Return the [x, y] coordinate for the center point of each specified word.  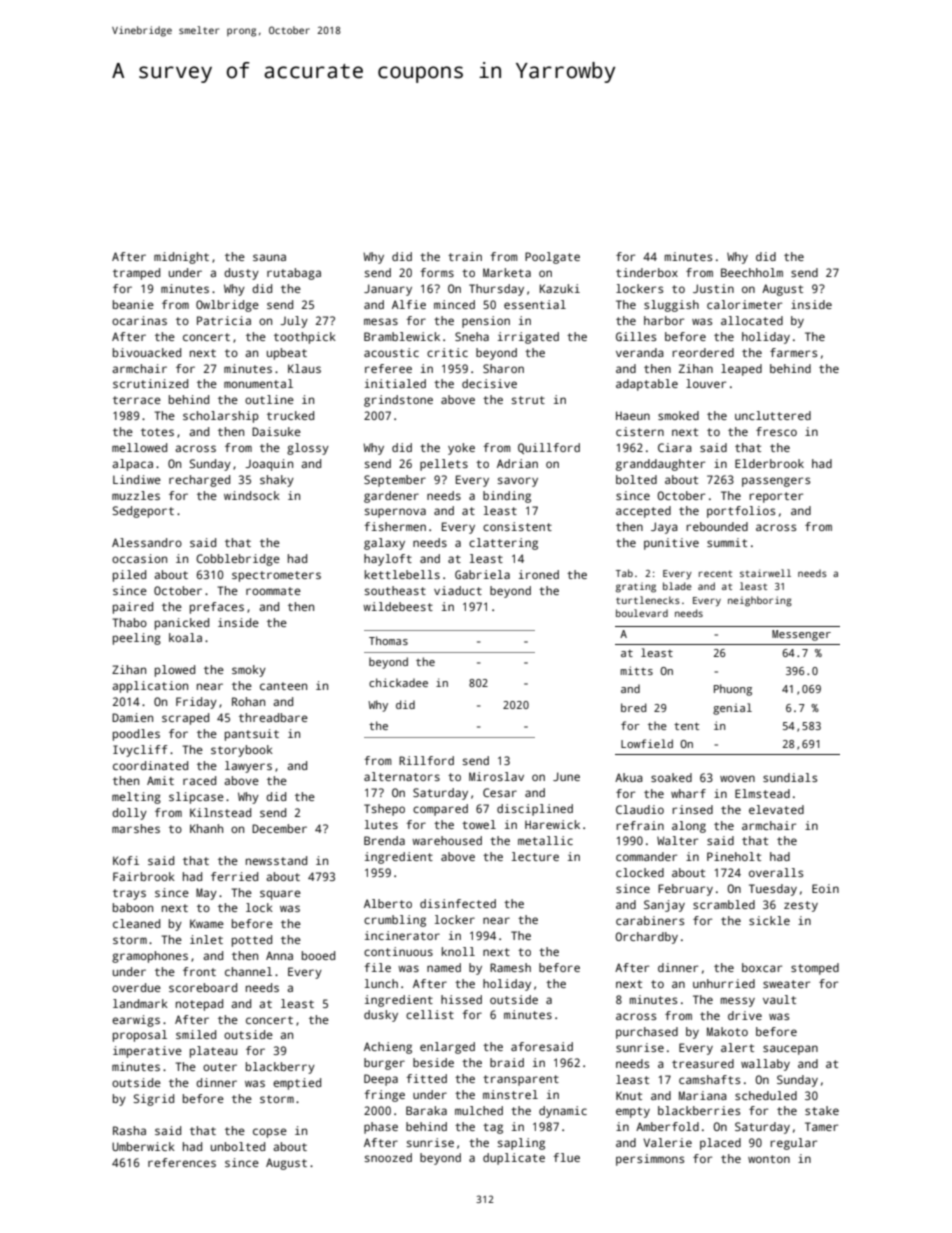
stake [822, 1110]
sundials [790, 777]
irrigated [528, 338]
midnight [181, 258]
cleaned [136, 923]
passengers [776, 482]
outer [220, 1067]
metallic [545, 840]
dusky [381, 1016]
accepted [643, 512]
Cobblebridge [238, 560]
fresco [776, 431]
